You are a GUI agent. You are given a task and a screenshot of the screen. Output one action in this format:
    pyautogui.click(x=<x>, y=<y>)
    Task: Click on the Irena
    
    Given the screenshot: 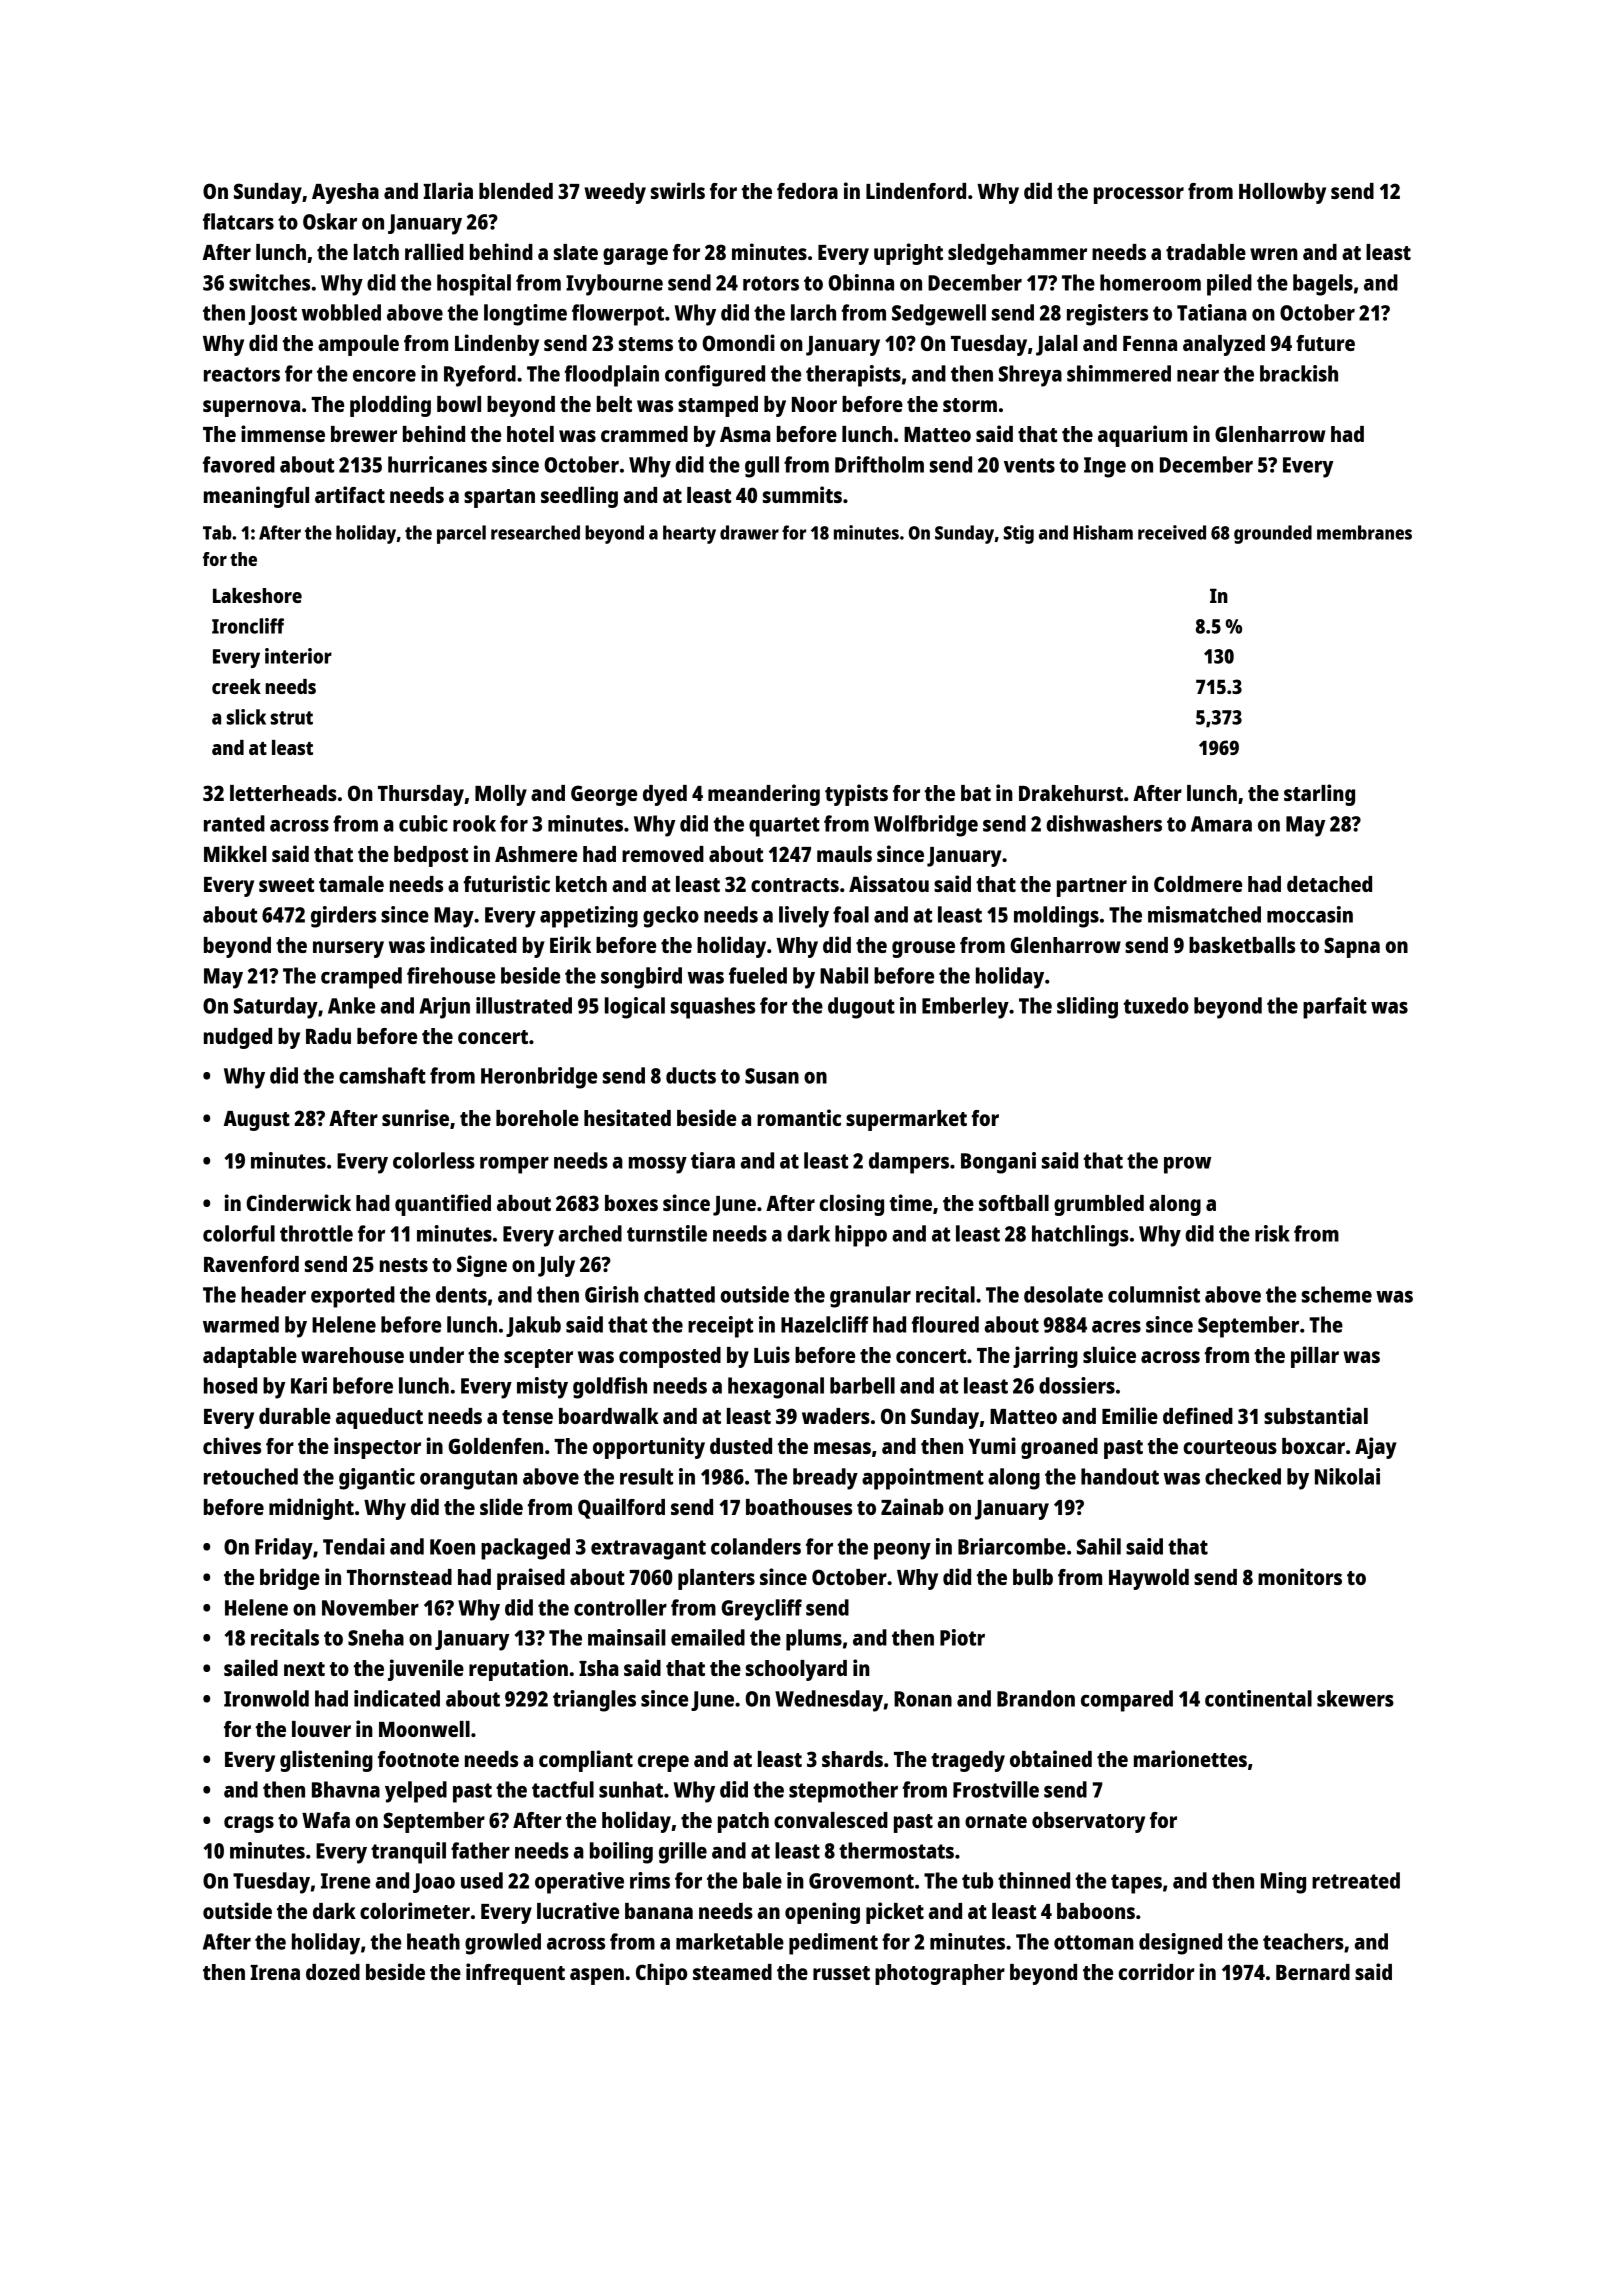 What is the action you would take?
    pyautogui.click(x=275, y=1972)
